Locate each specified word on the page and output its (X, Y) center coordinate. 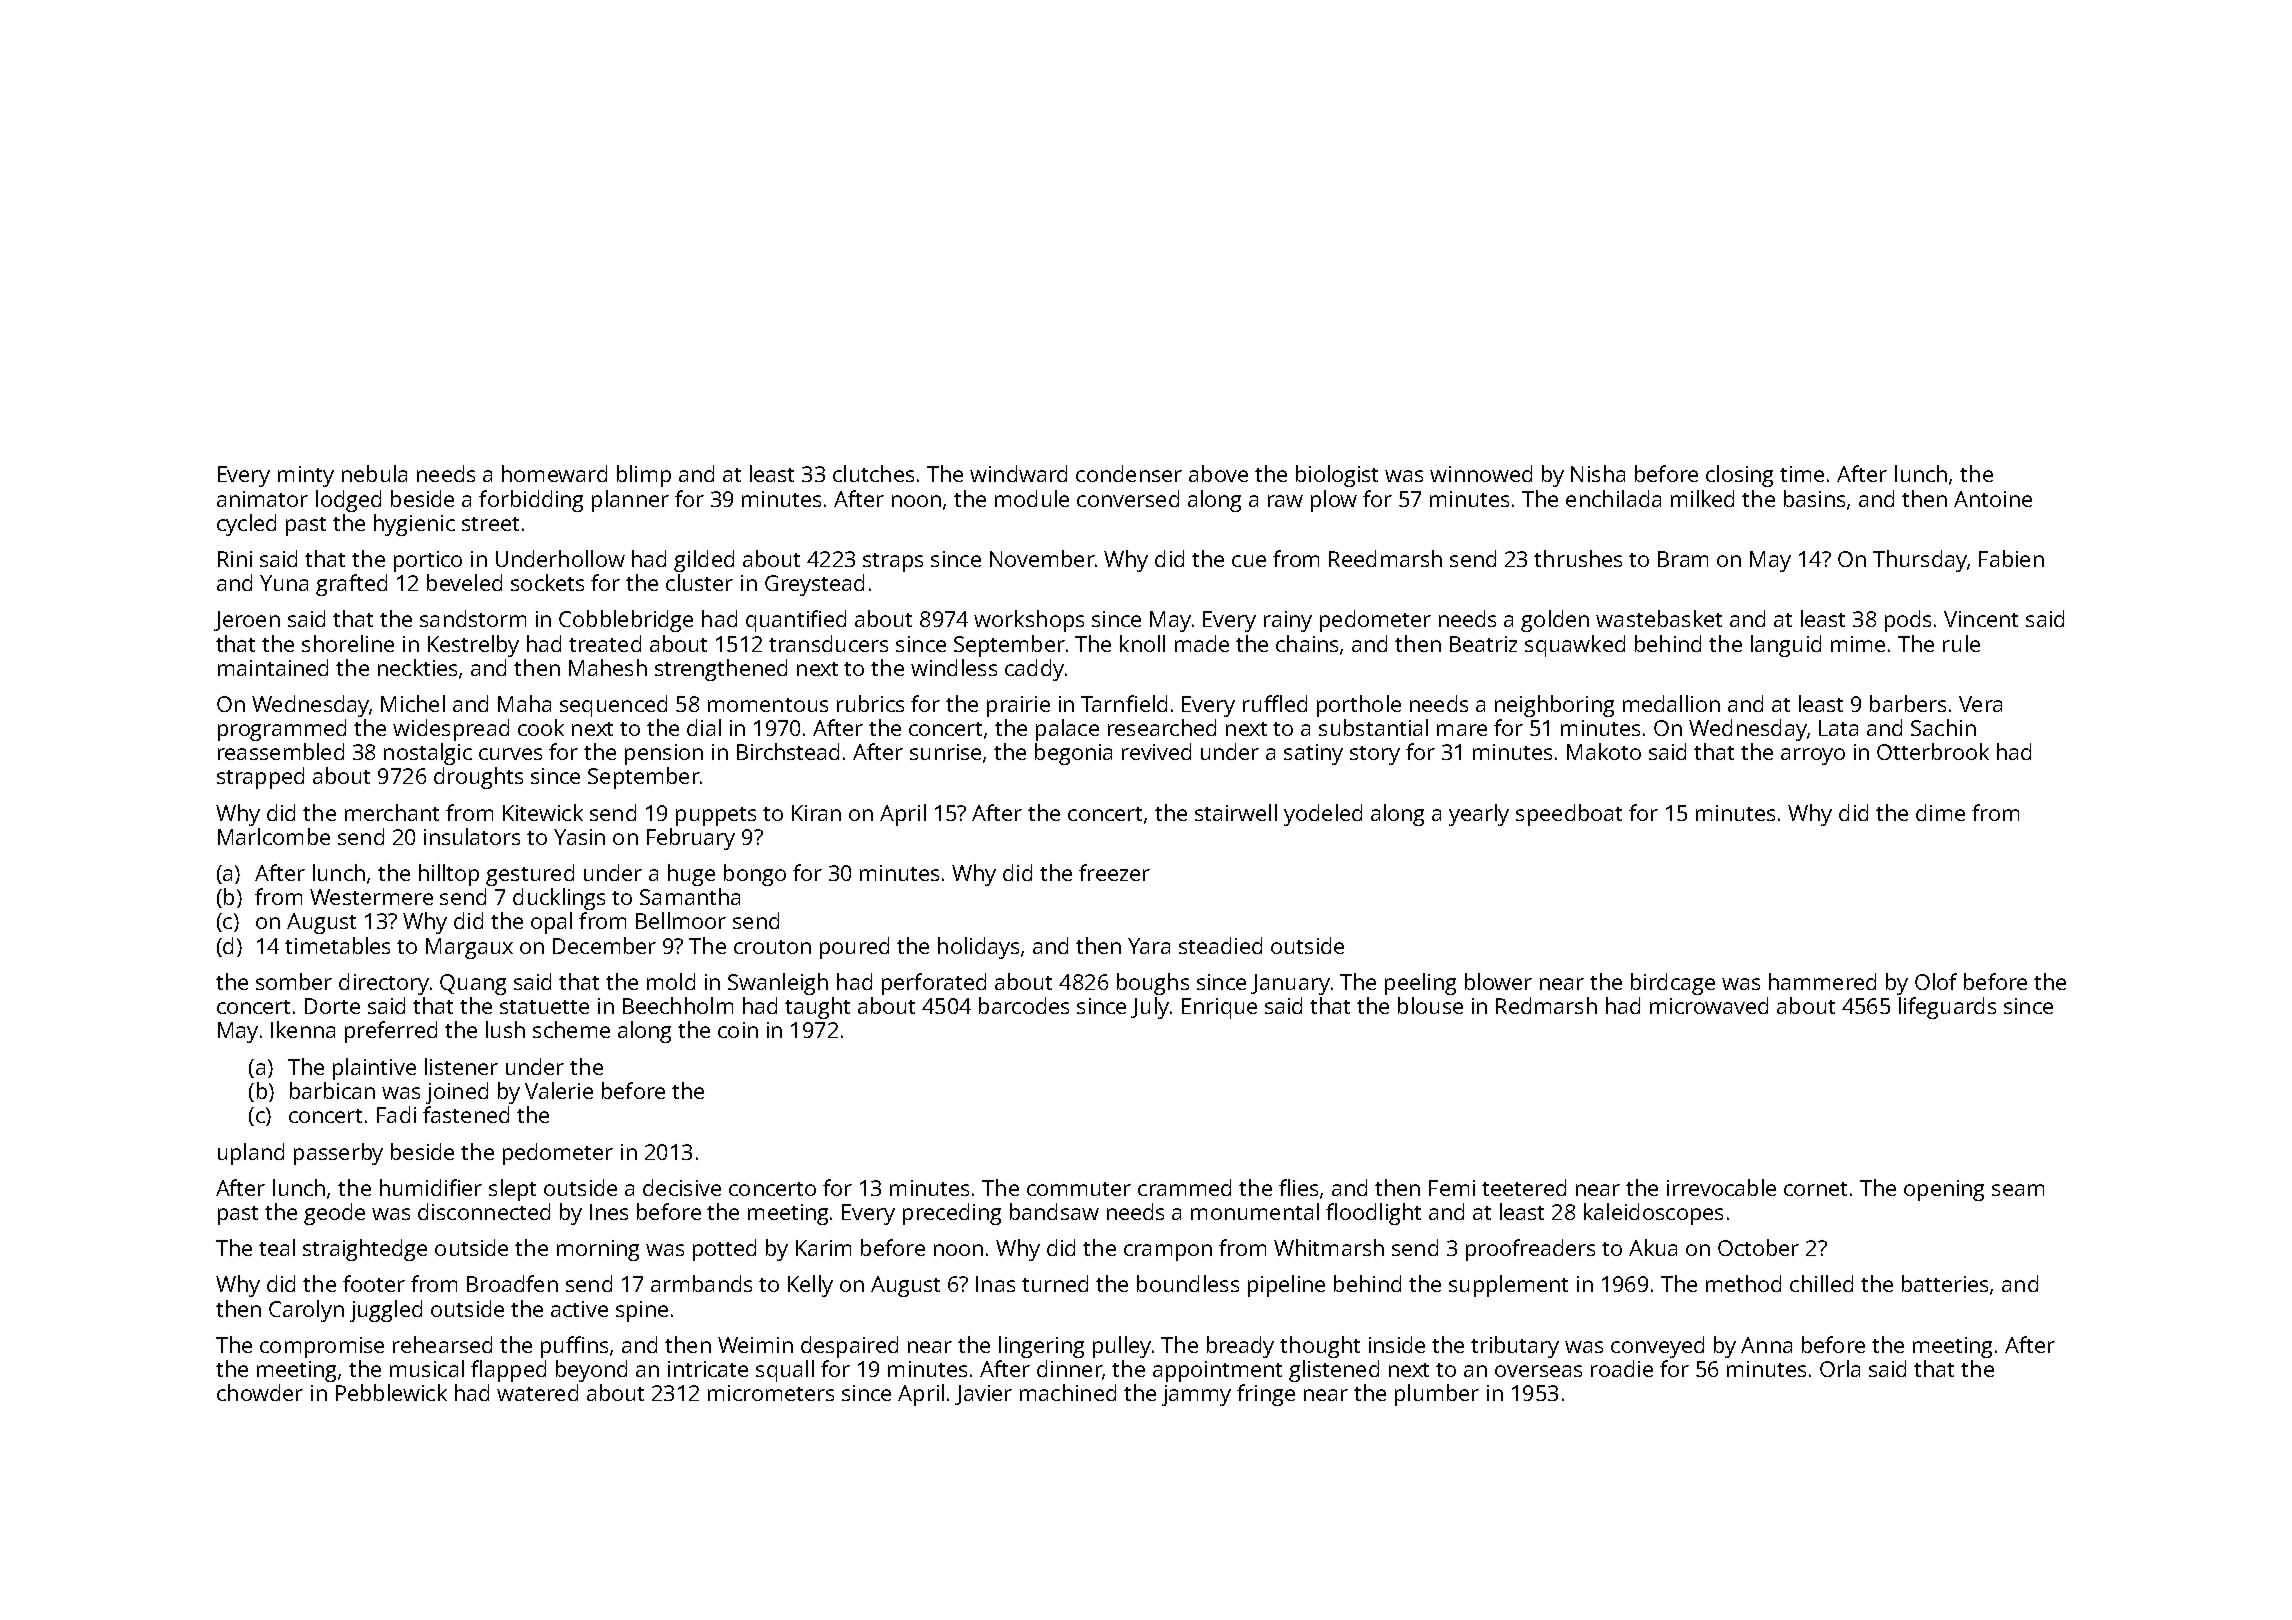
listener (461, 1066)
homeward (554, 473)
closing (1739, 476)
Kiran (816, 813)
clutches (873, 473)
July (1150, 1008)
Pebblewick (391, 1392)
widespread (451, 730)
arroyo (1813, 756)
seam (2018, 1190)
